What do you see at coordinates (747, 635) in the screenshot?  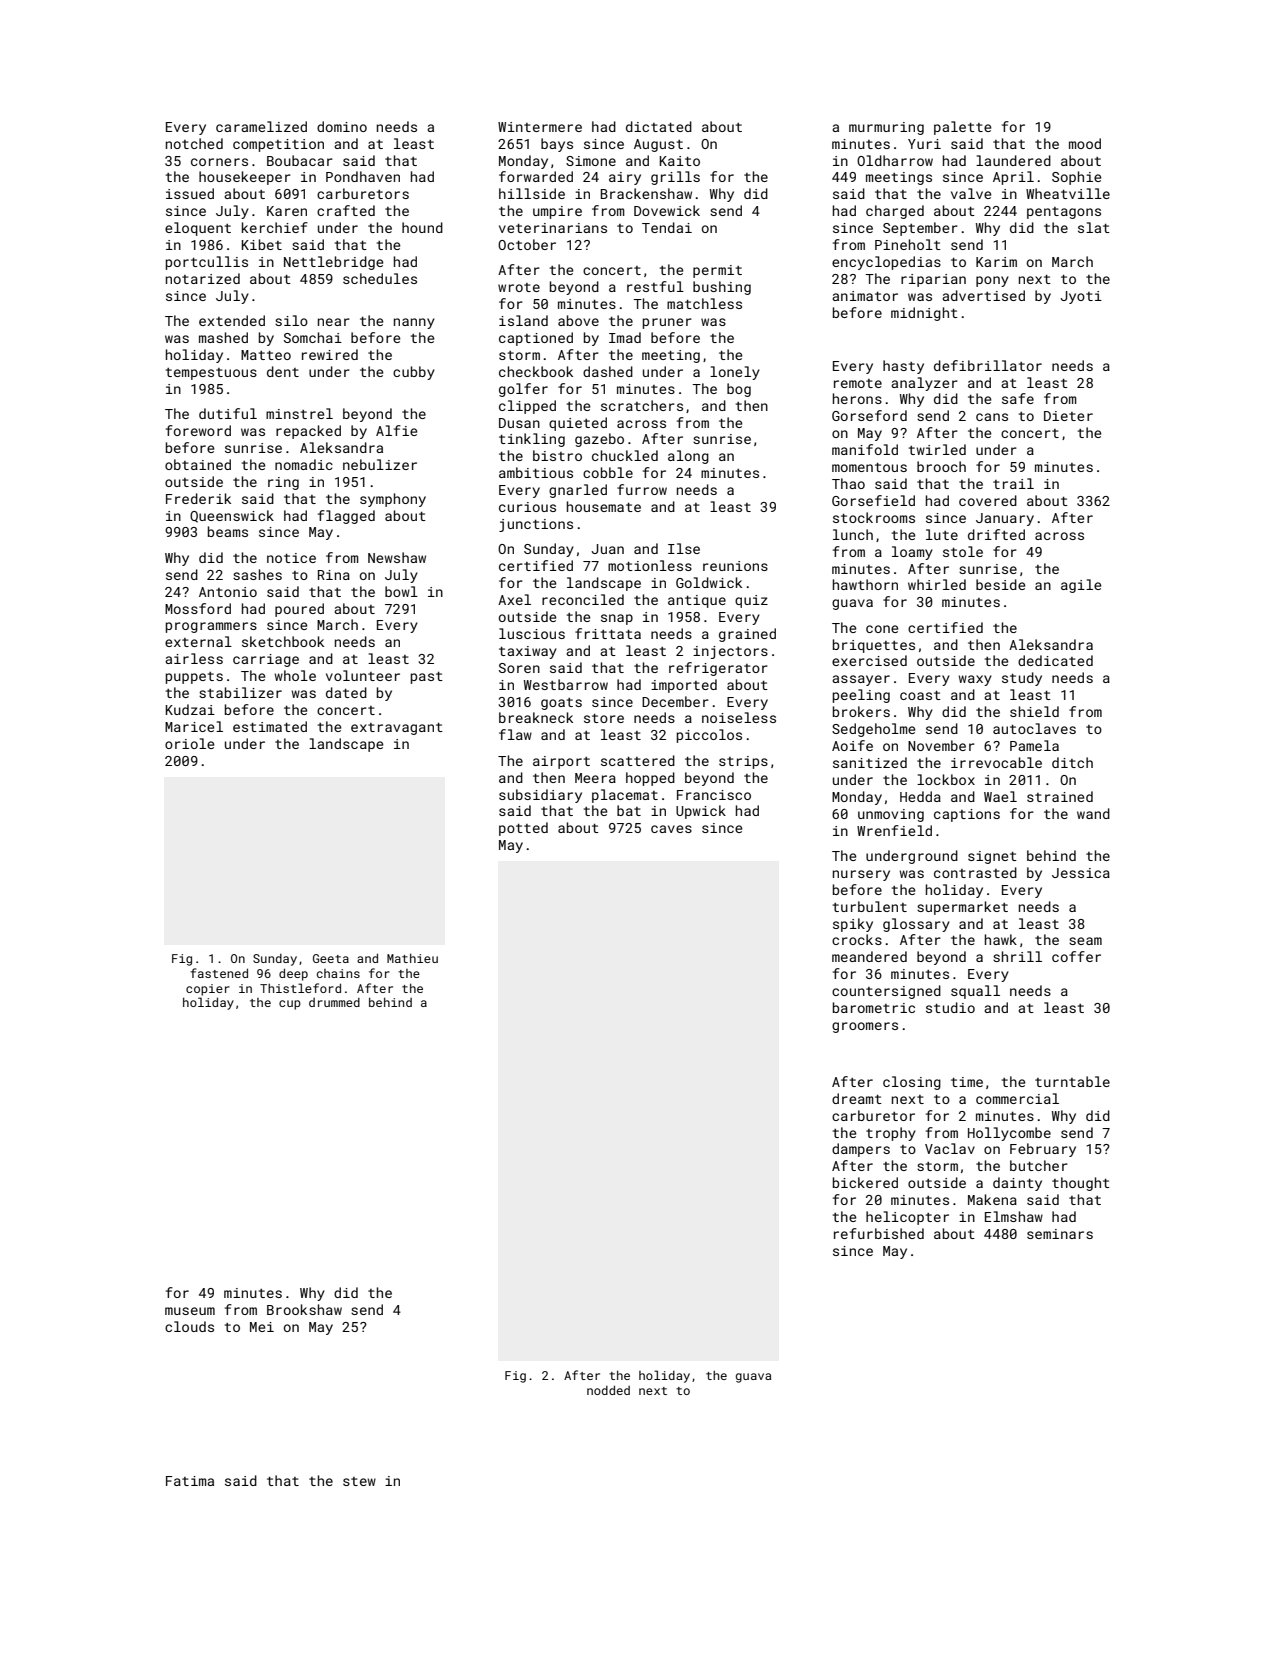 I see `grained` at bounding box center [747, 635].
